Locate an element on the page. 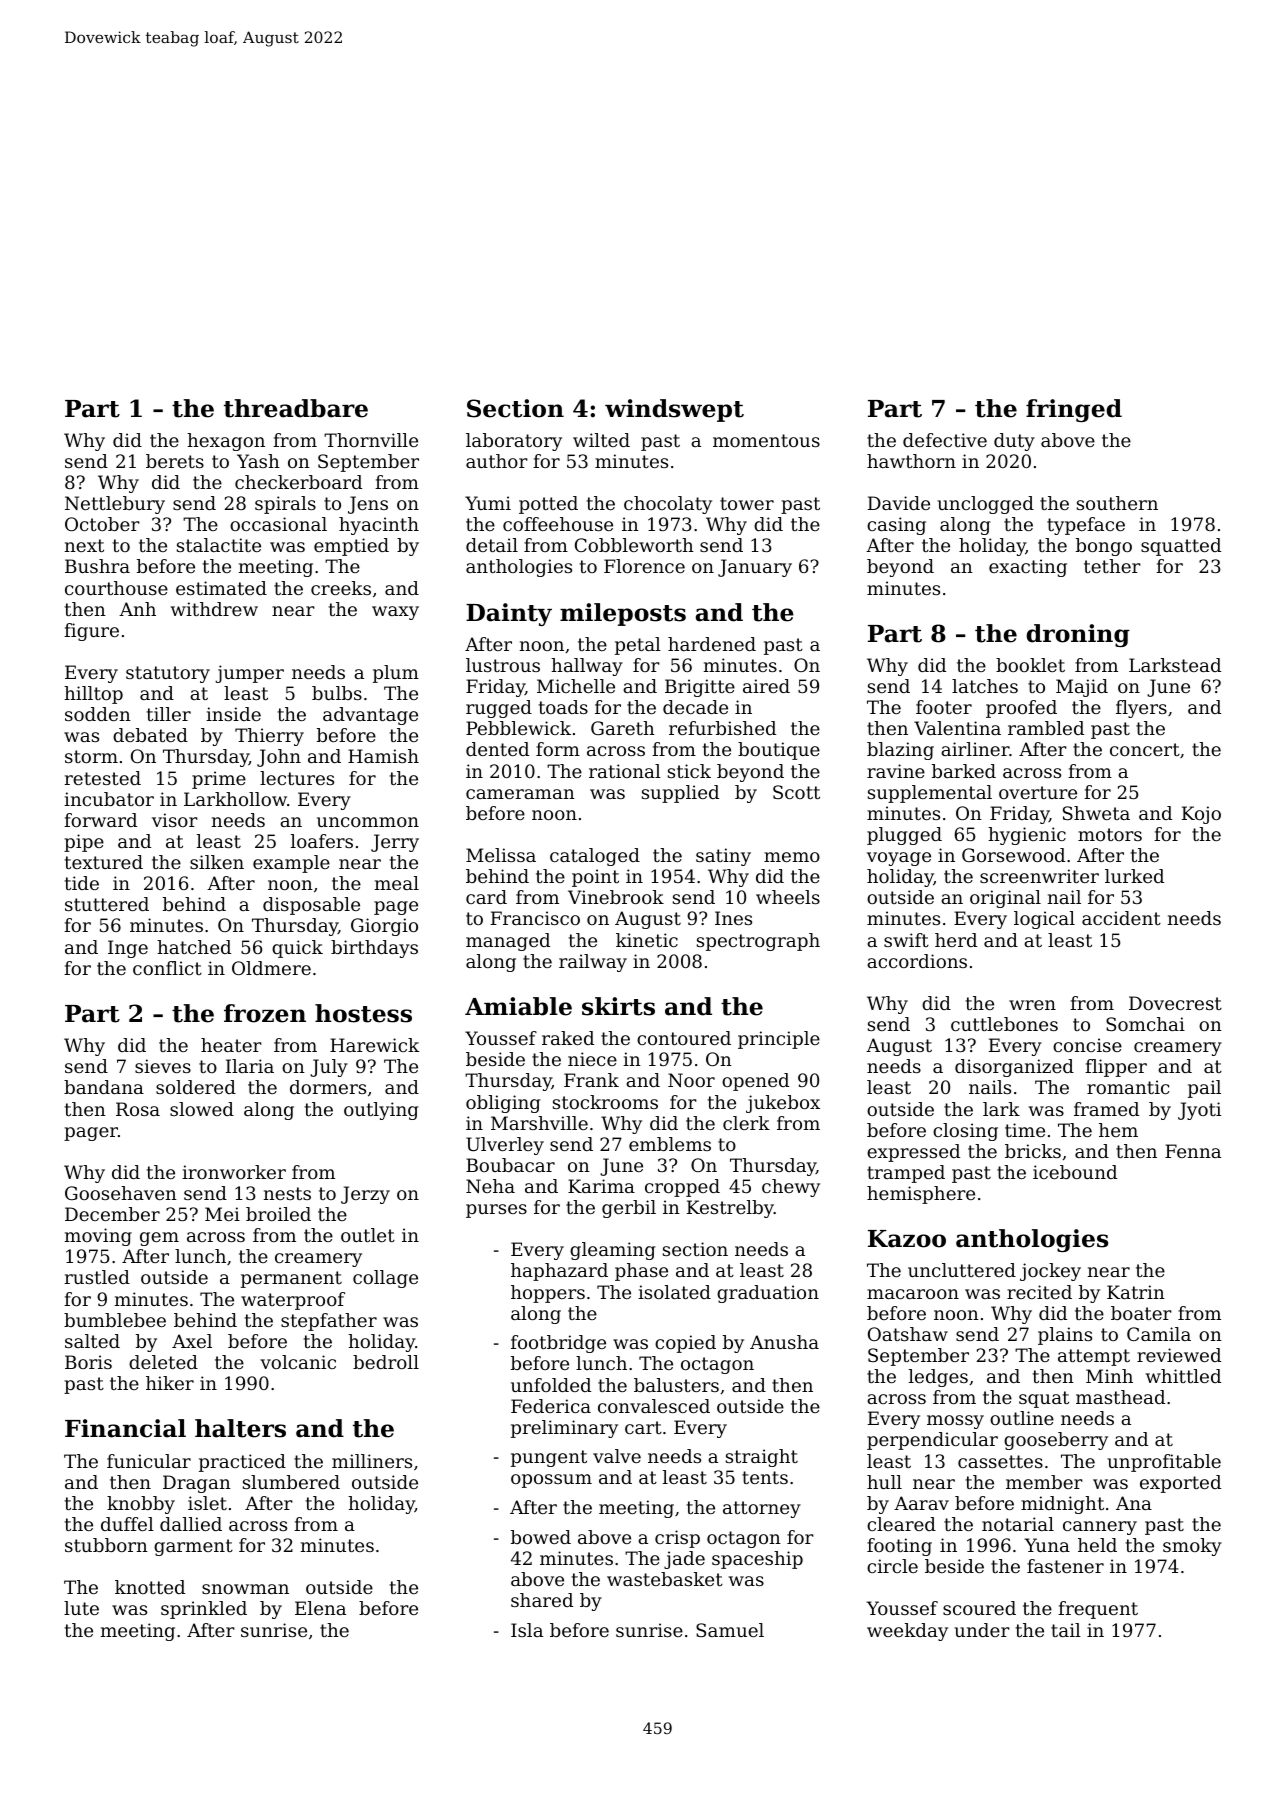  under is located at coordinates (982, 1630).
